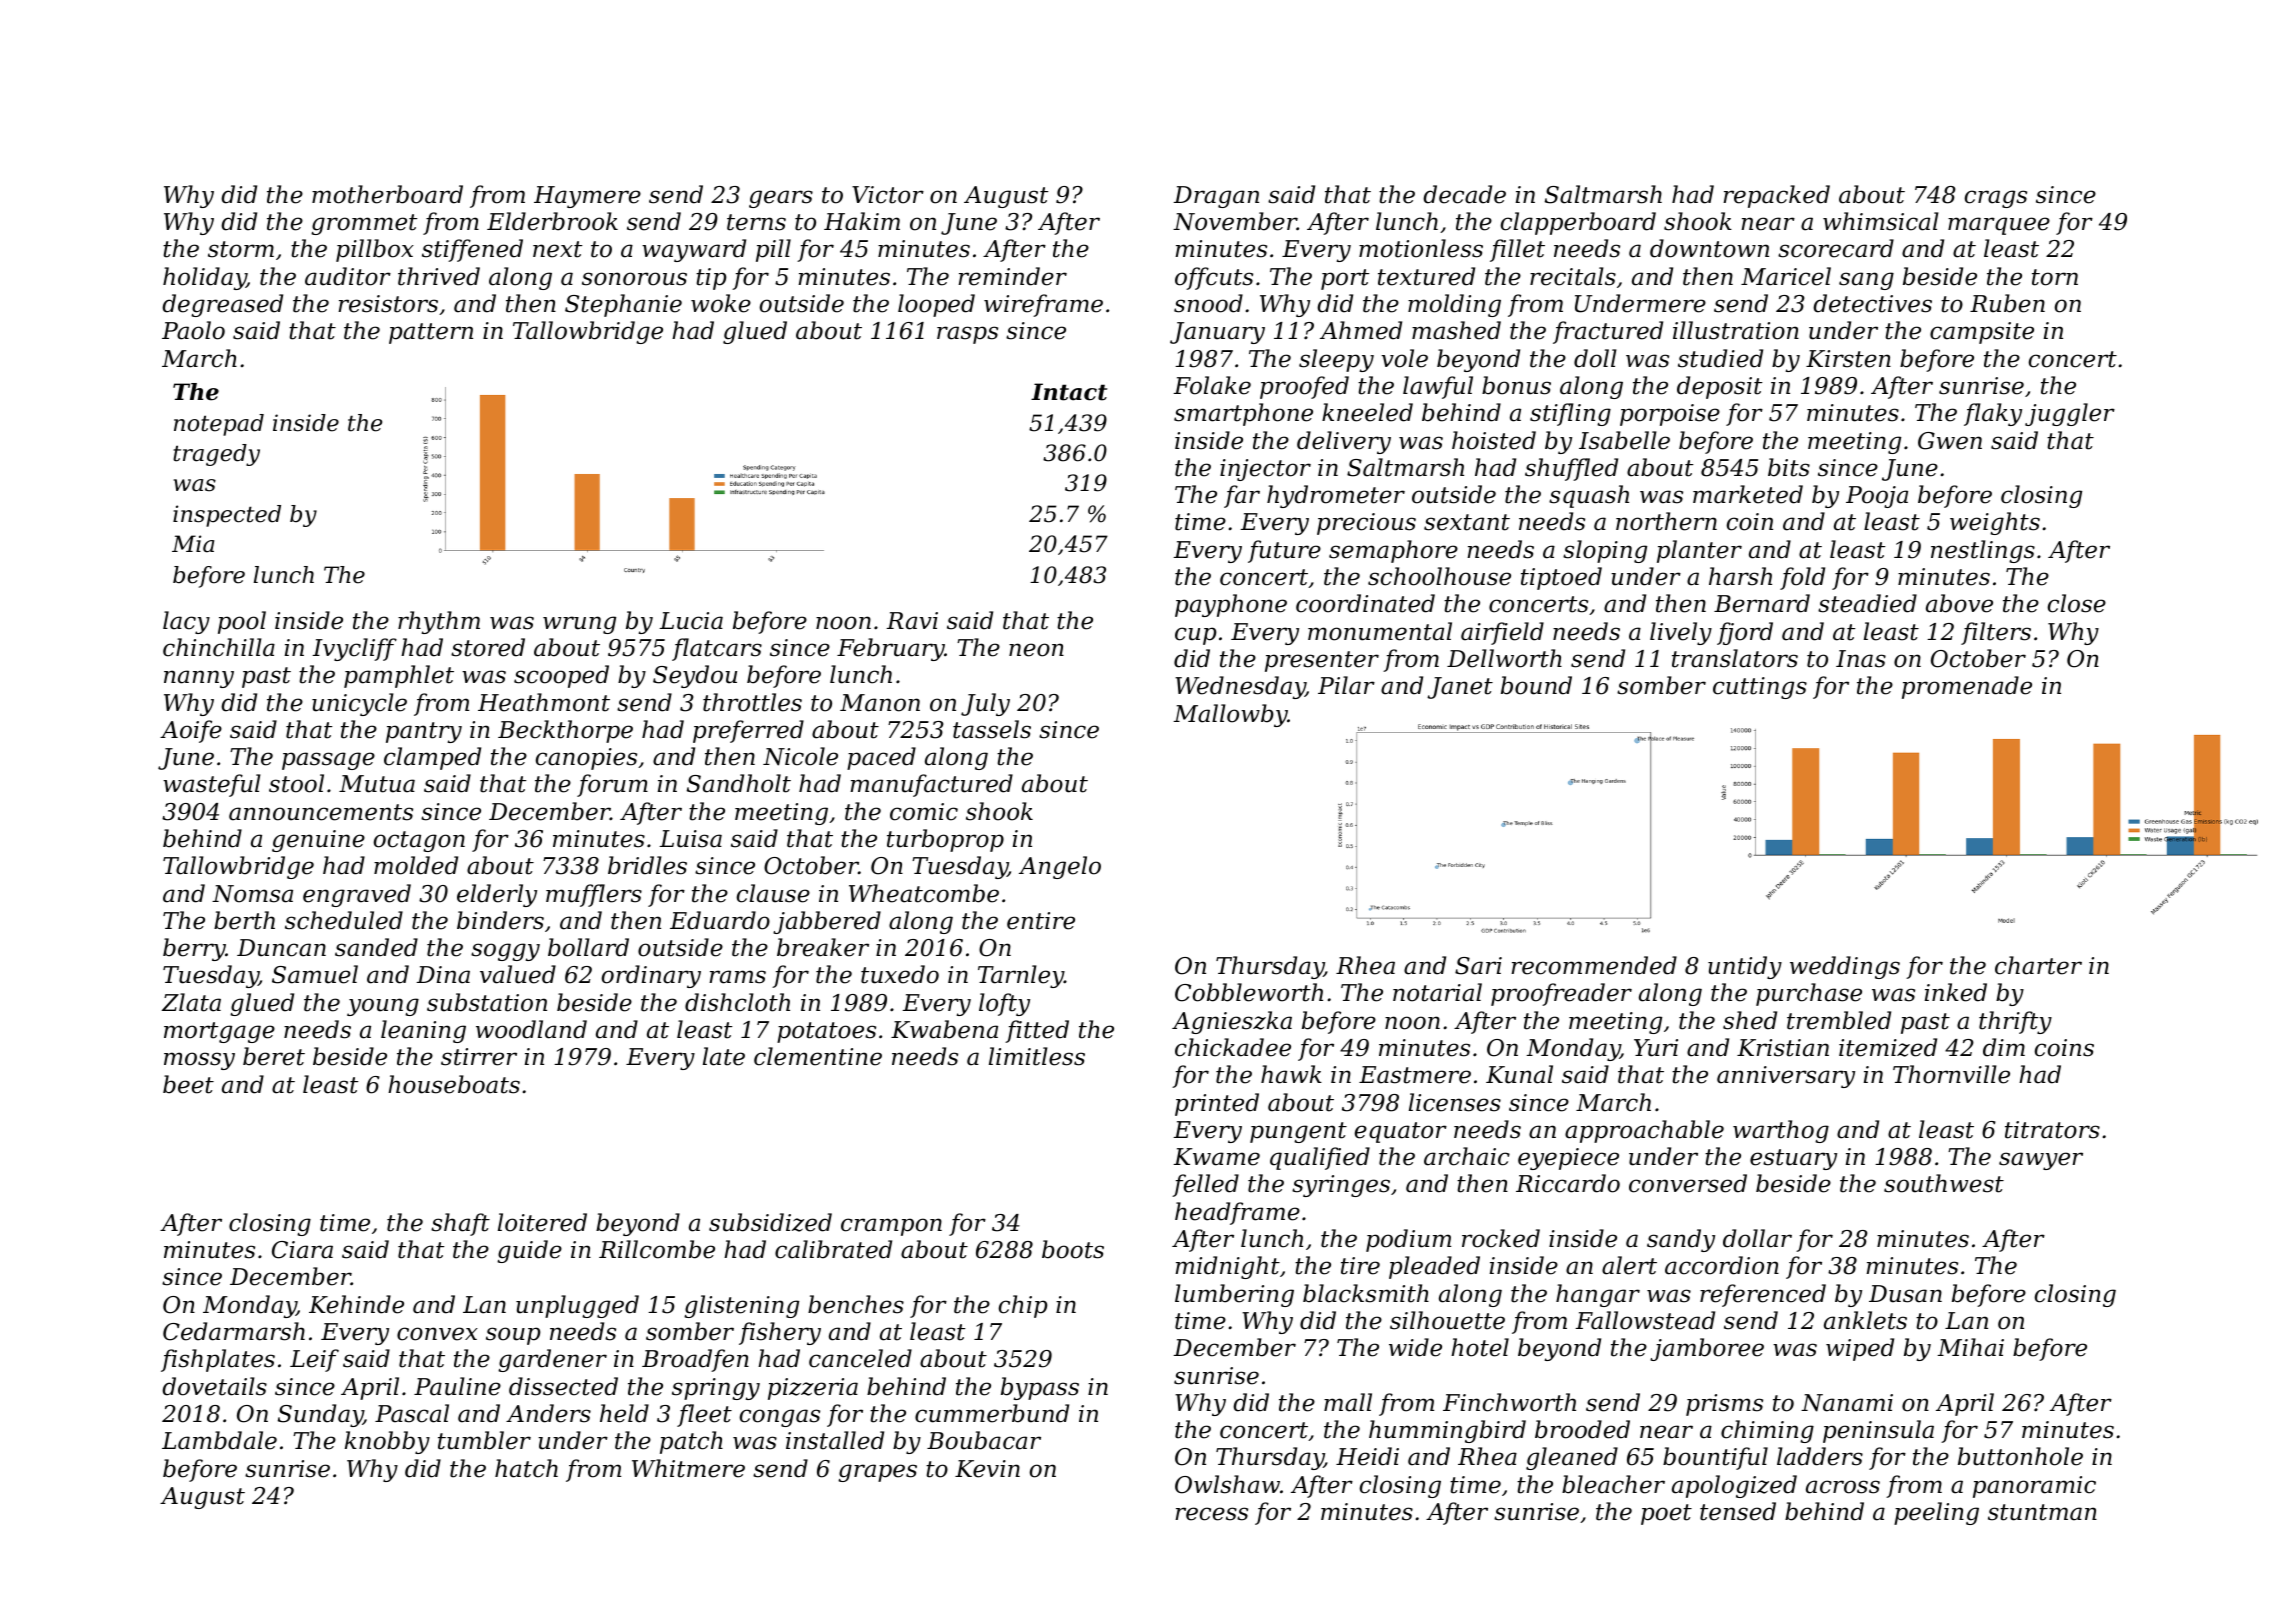  What do you see at coordinates (193, 544) in the screenshot?
I see `Mia` at bounding box center [193, 544].
